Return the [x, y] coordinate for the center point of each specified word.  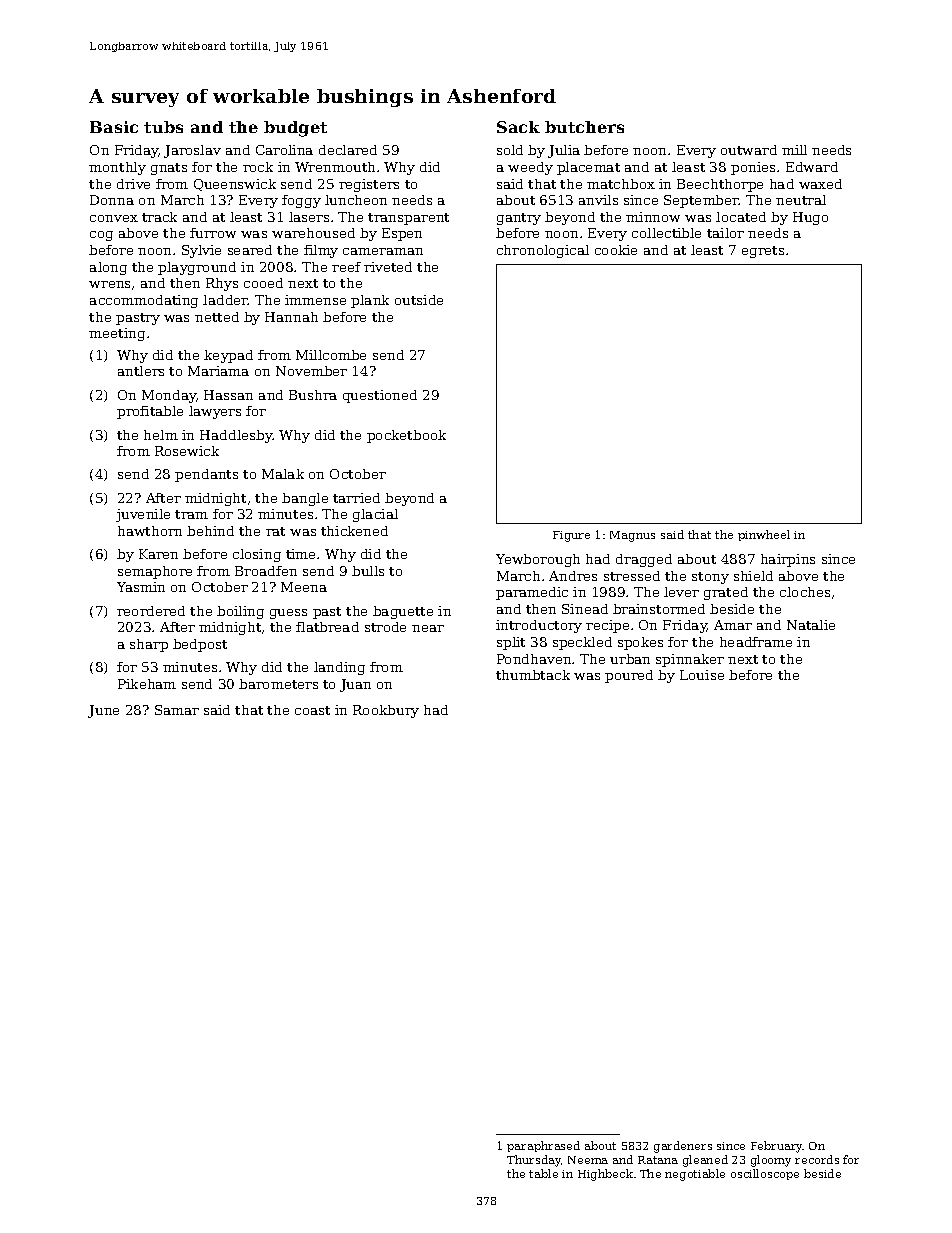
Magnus [632, 536]
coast [312, 710]
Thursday [534, 1161]
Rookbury [386, 711]
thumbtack [533, 675]
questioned [380, 396]
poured [629, 676]
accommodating [144, 301]
